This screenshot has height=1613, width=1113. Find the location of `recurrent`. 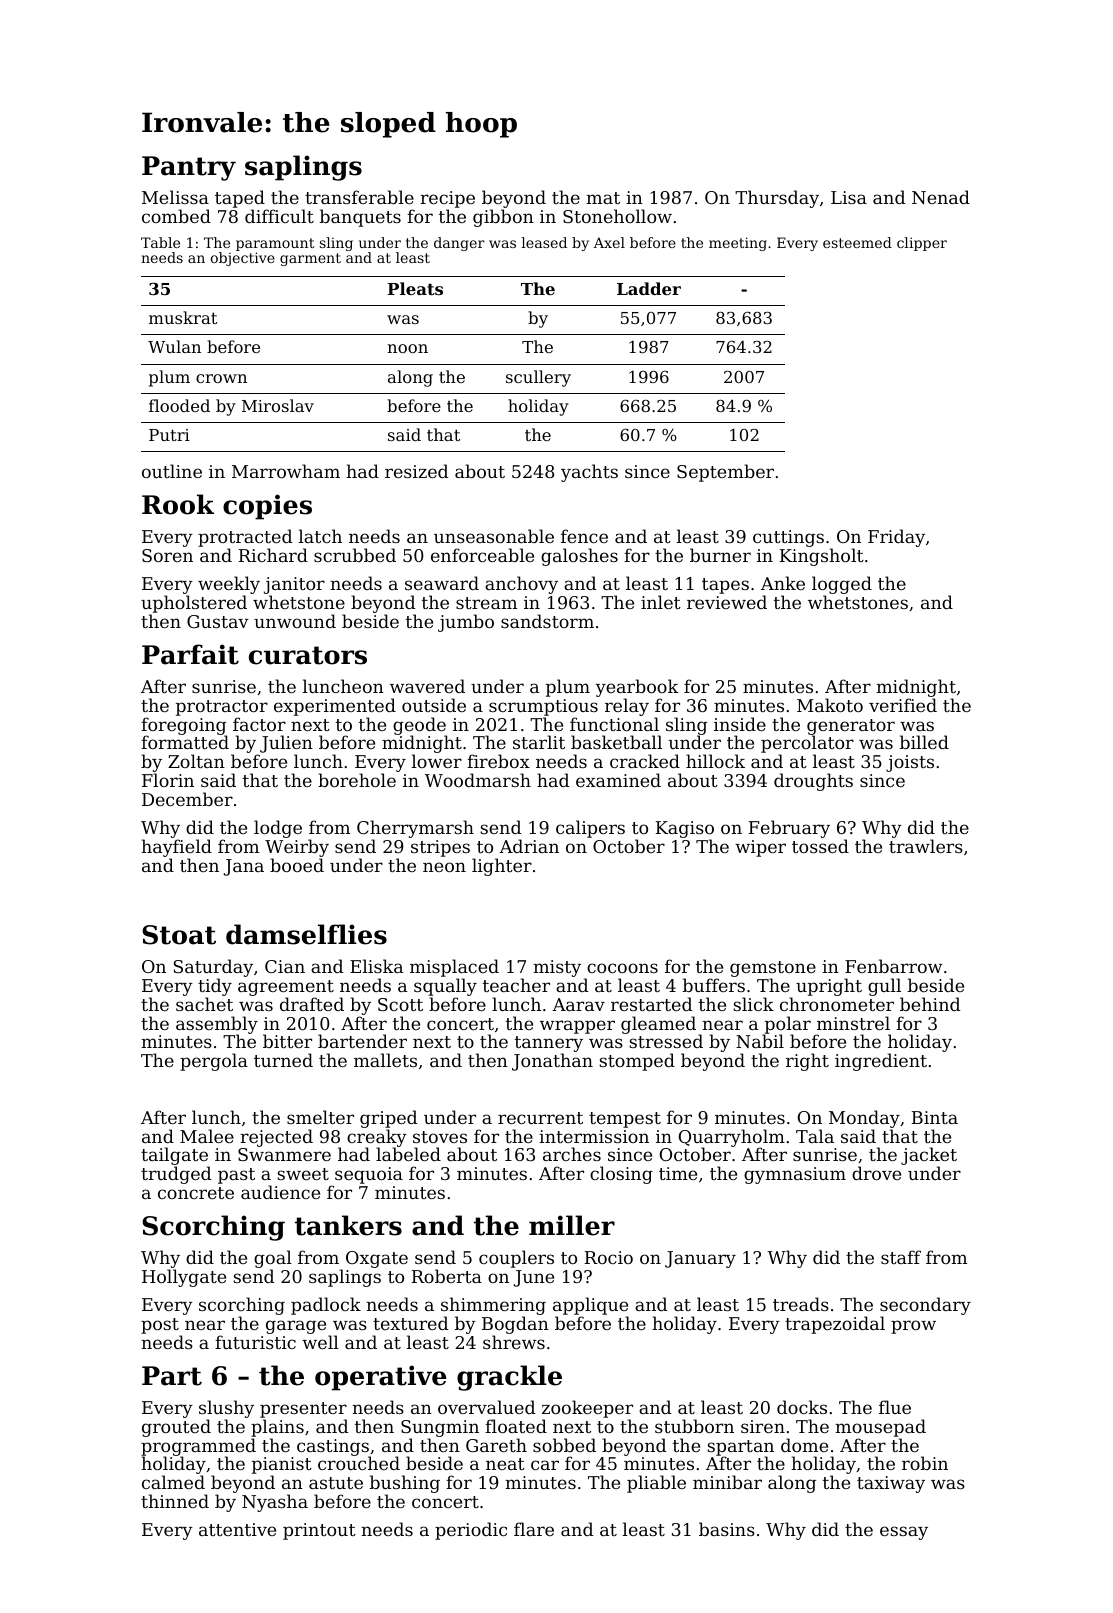

recurrent is located at coordinates (540, 1118).
